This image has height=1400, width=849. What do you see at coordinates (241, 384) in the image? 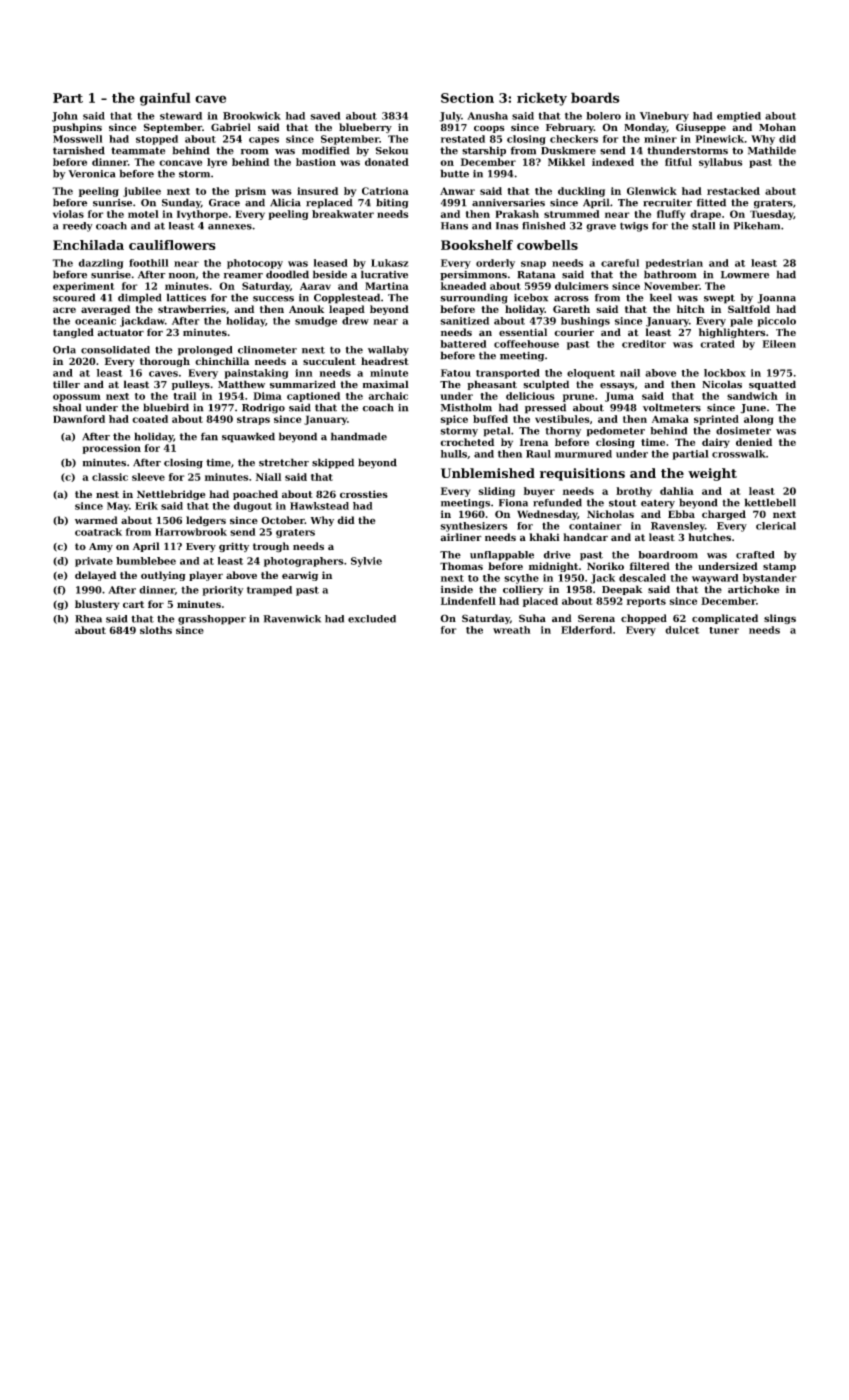
I see `Matthew` at bounding box center [241, 384].
